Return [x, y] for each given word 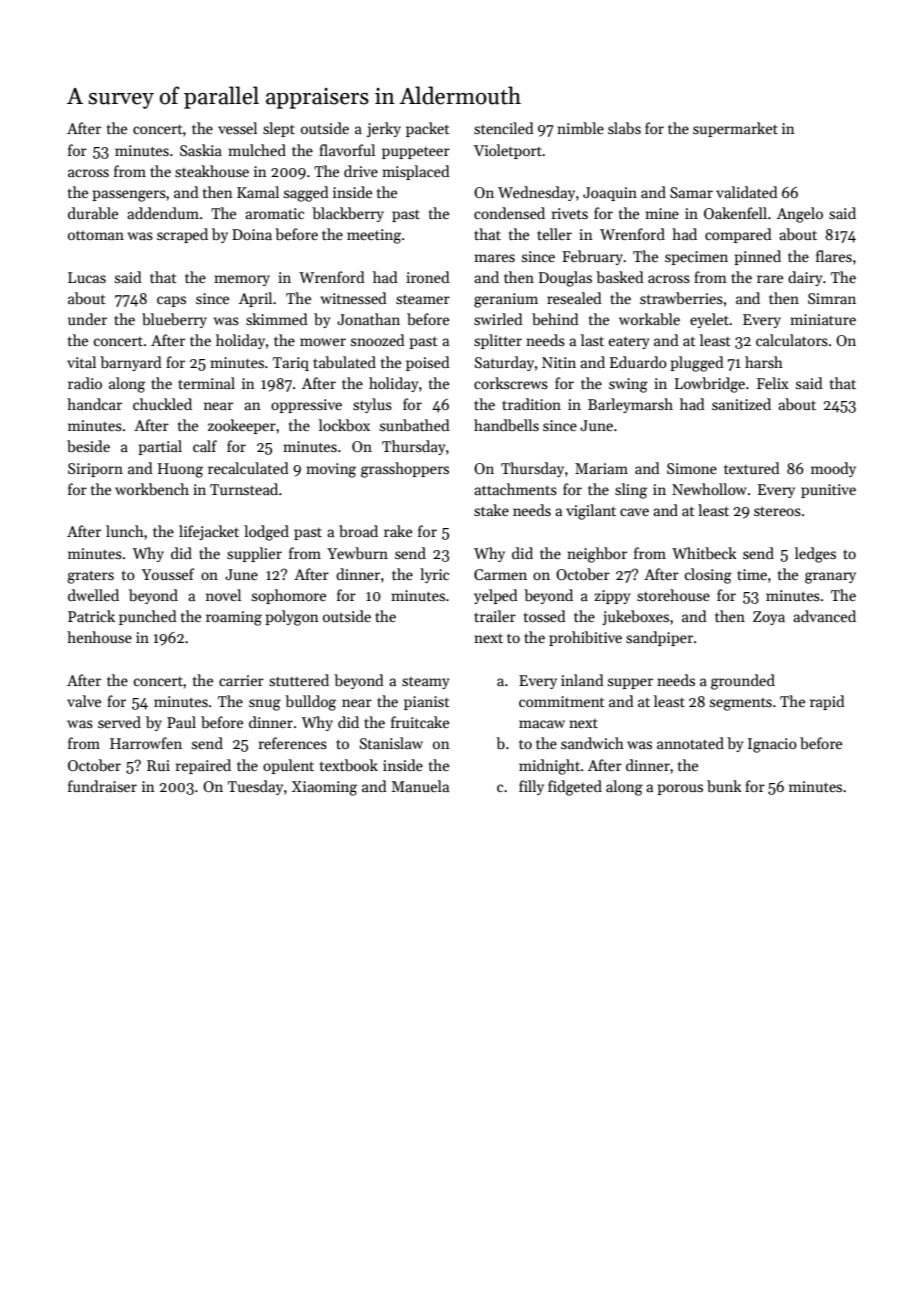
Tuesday [255, 787]
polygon [292, 618]
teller [554, 234]
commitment [562, 701]
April [255, 299]
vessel [237, 128]
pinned [757, 257]
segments [741, 704]
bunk [724, 786]
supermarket [735, 129]
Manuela [420, 786]
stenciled [504, 128]
